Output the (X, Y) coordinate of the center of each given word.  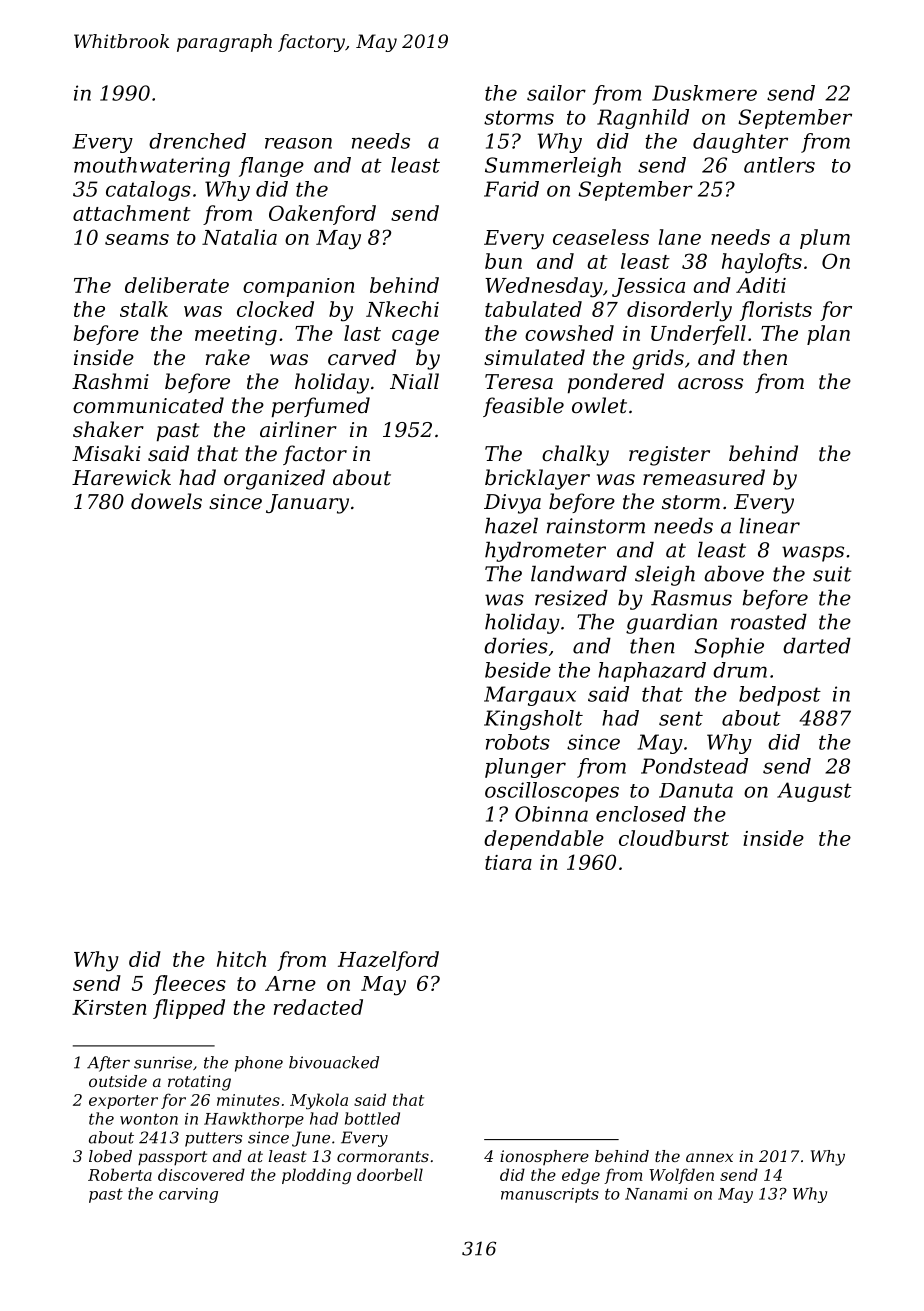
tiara (508, 862)
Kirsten (109, 1007)
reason (298, 143)
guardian (671, 624)
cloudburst (674, 838)
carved (362, 357)
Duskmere (704, 93)
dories (516, 646)
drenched (197, 141)
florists (776, 311)
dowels (166, 501)
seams (137, 239)
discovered (201, 1174)
